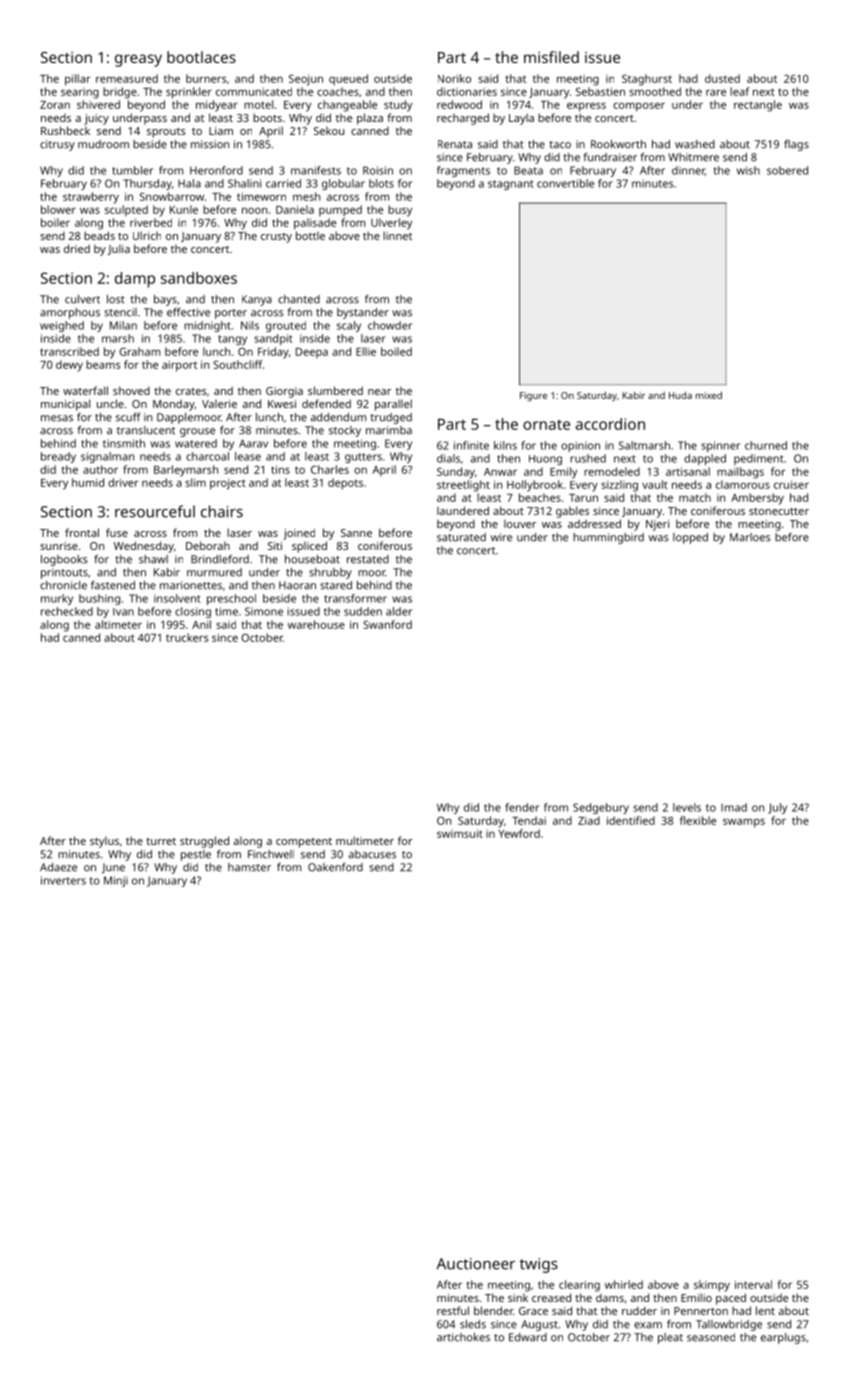  What do you see at coordinates (753, 1284) in the page?
I see `interval` at bounding box center [753, 1284].
